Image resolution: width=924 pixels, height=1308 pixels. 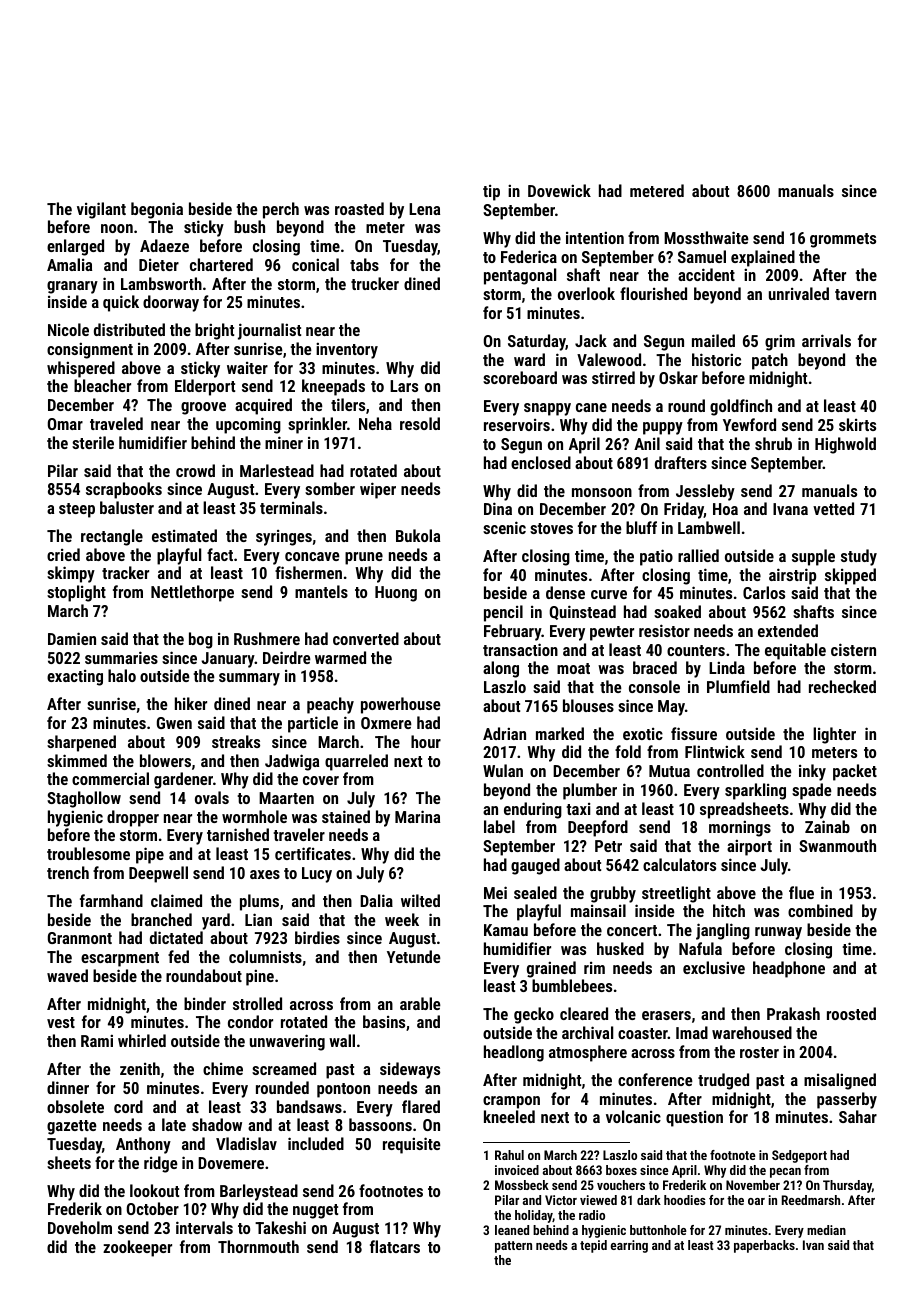 I want to click on Anthony, so click(x=143, y=1145).
